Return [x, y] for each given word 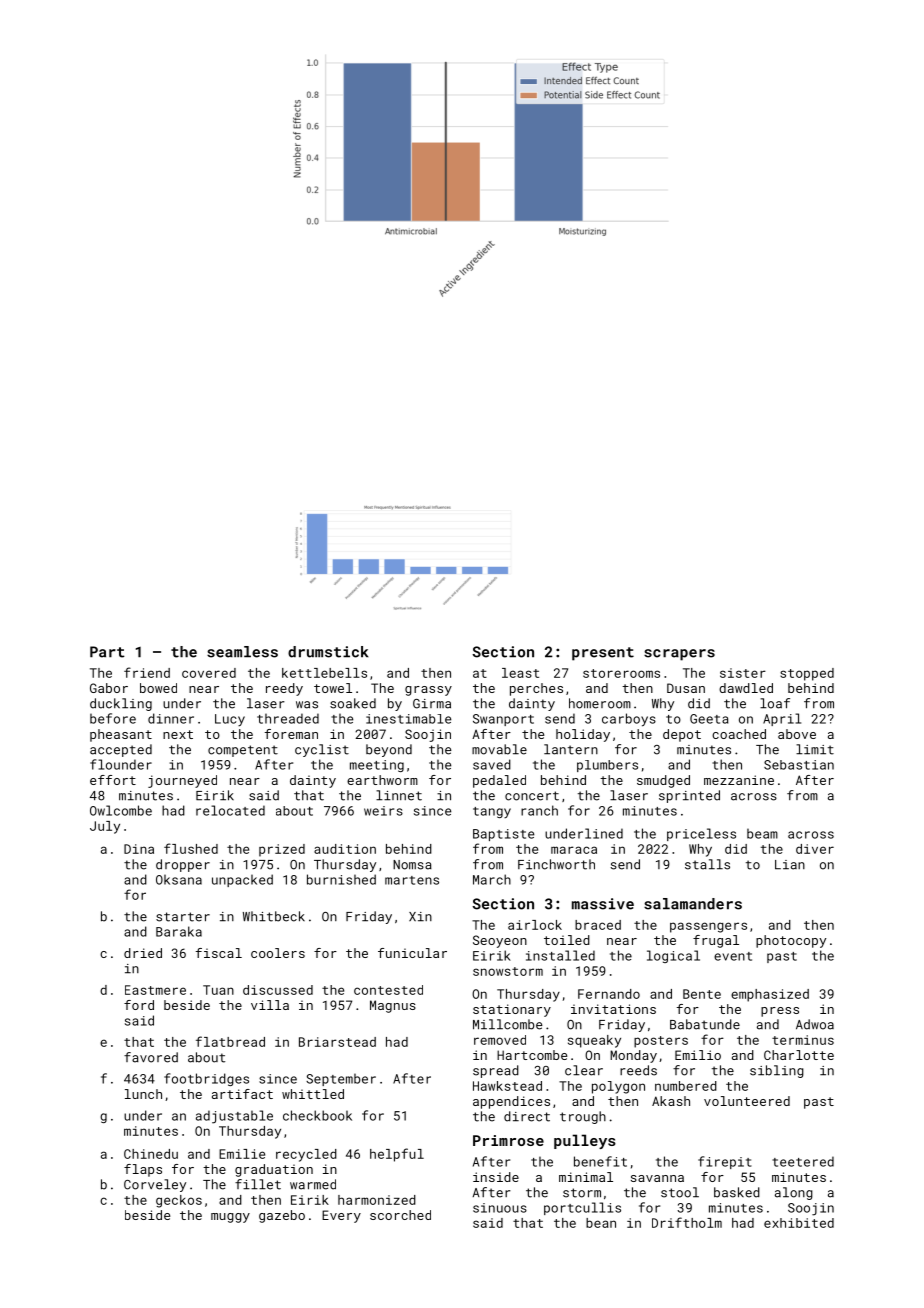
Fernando [609, 994]
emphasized [770, 995]
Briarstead [337, 1042]
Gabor [109, 688]
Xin [420, 916]
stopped [807, 674]
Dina [139, 849]
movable [499, 749]
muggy [230, 1218]
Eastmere [155, 990]
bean [601, 1223]
